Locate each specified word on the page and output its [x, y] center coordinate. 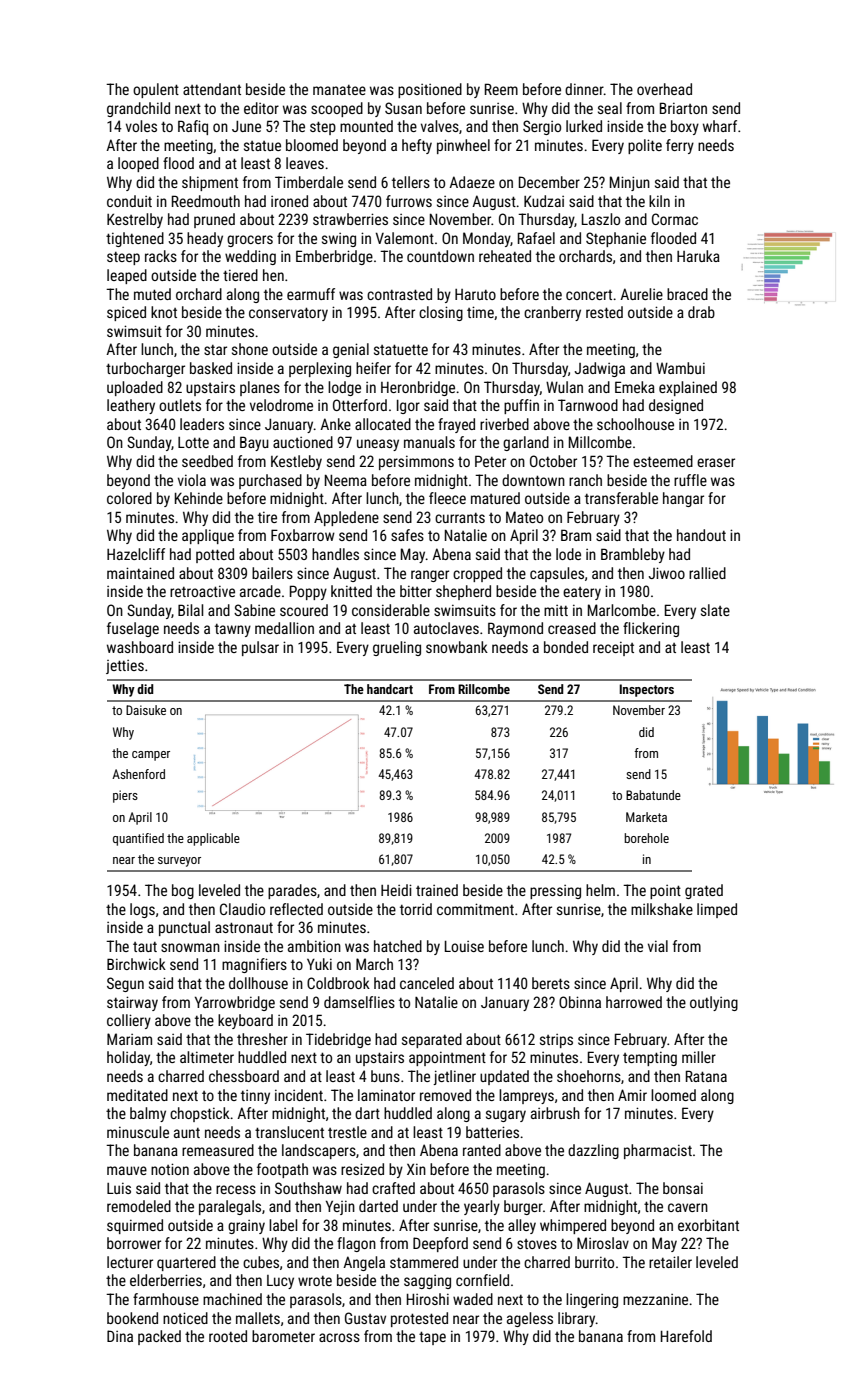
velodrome [281, 405]
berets [551, 983]
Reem [501, 89]
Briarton [683, 108]
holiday [128, 1058]
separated [432, 1040]
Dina [120, 1336]
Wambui [680, 368]
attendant [212, 89]
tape [432, 1338]
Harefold [686, 1336]
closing [441, 313]
